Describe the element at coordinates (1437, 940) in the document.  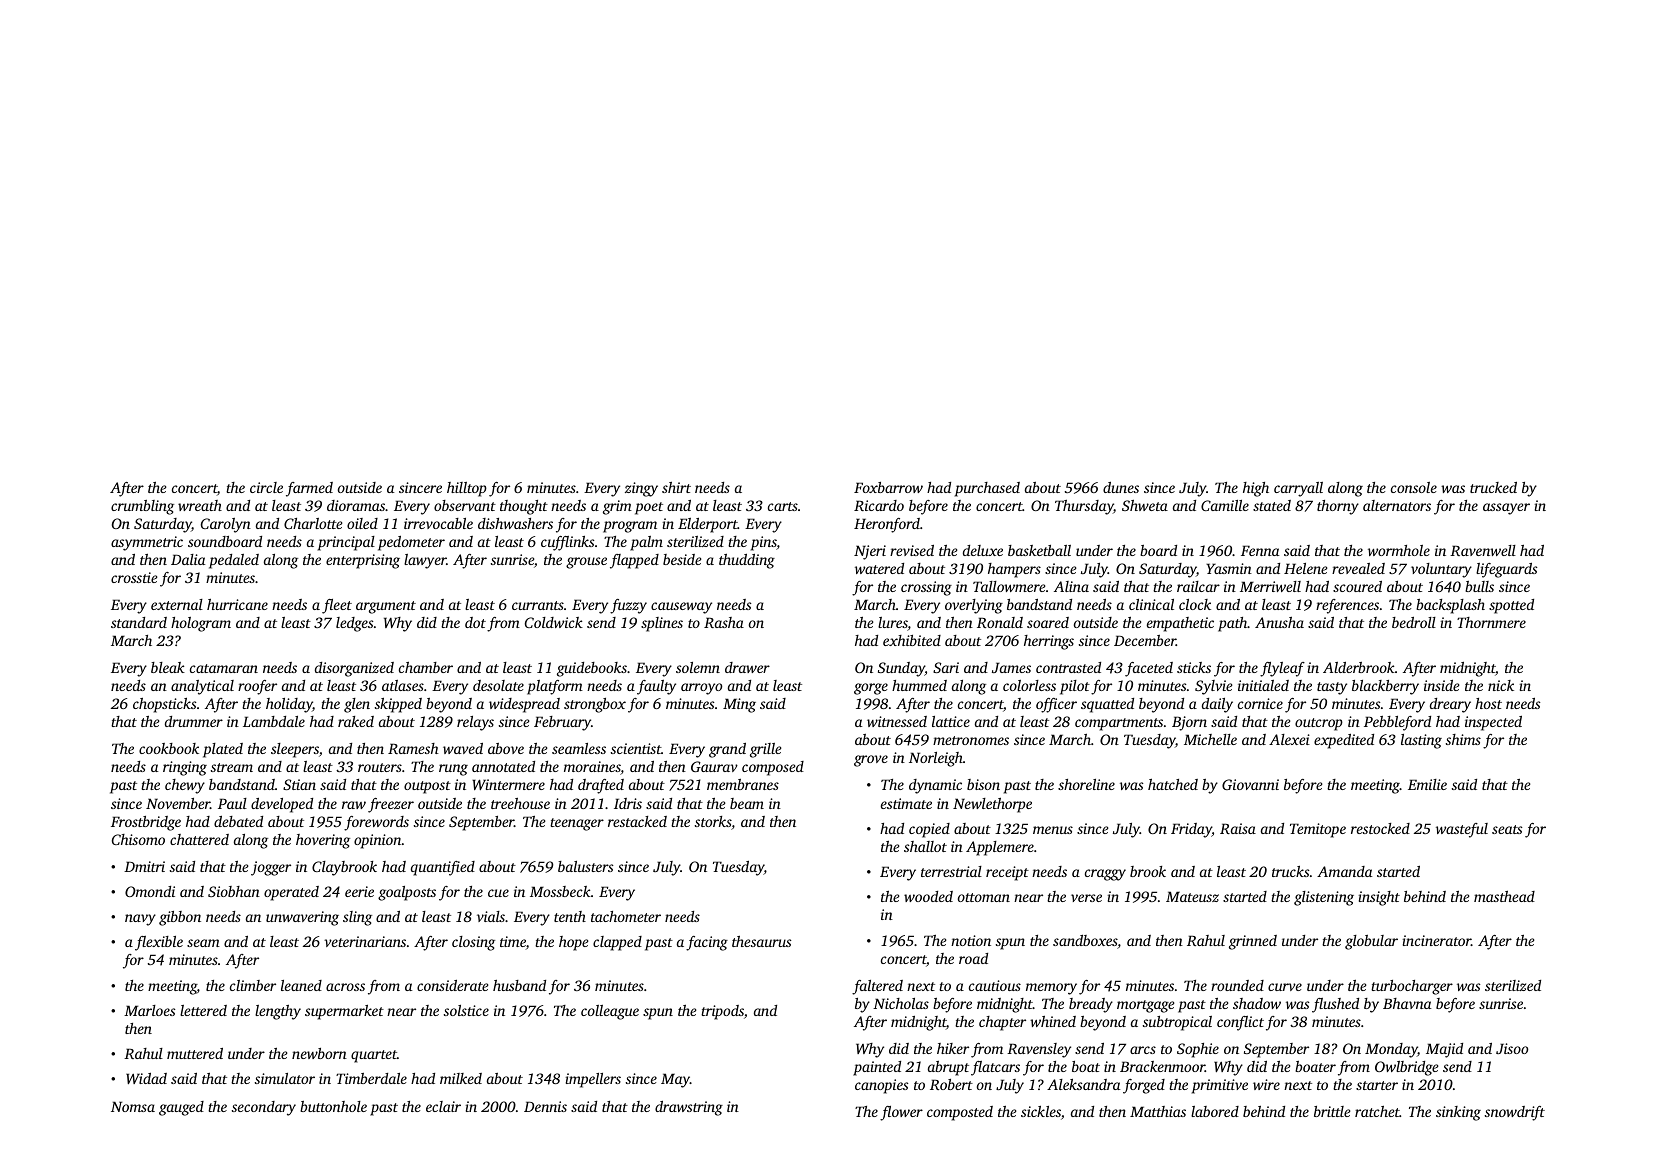
I see `incinerator` at that location.
